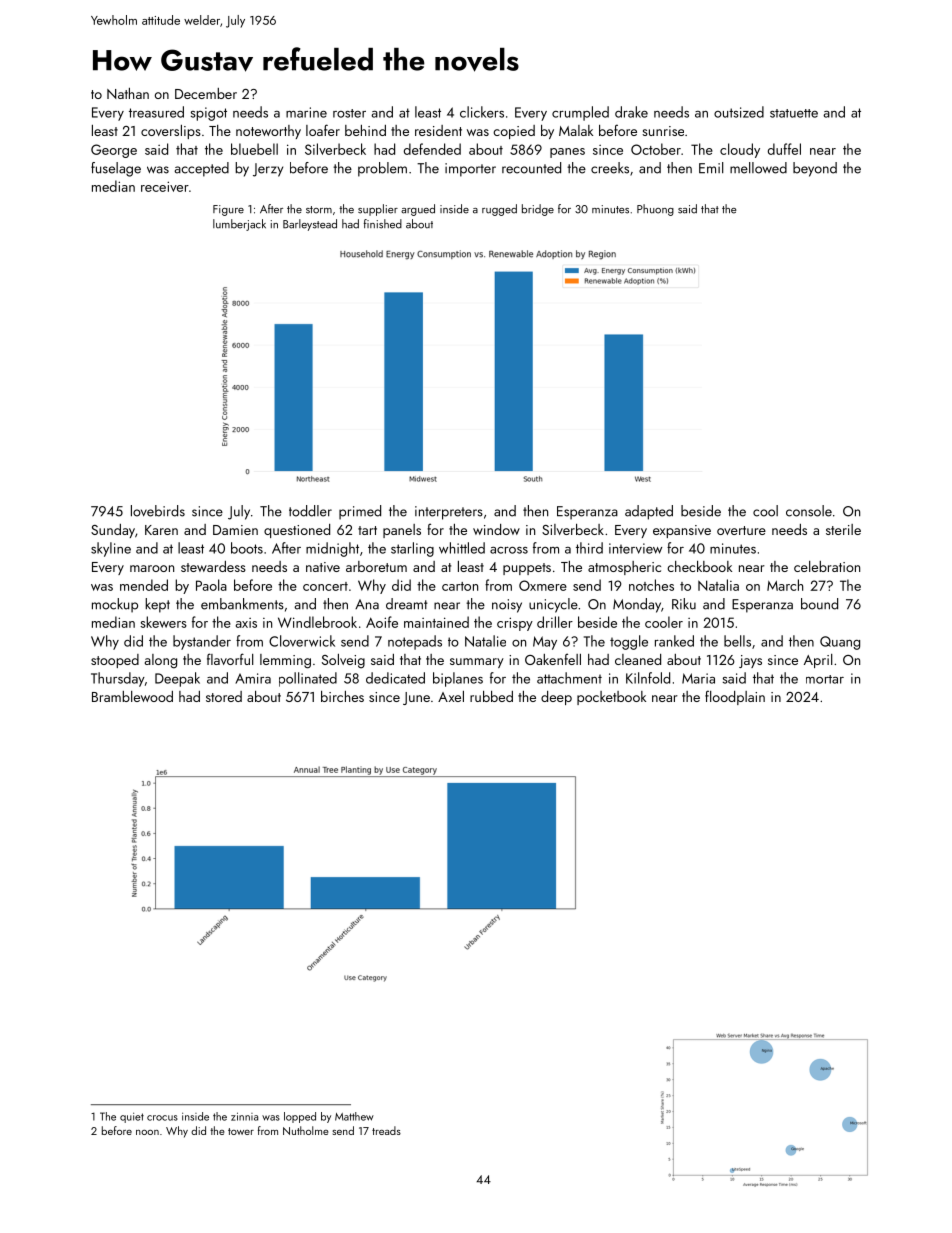 Image resolution: width=952 pixels, height=1233 pixels. What do you see at coordinates (499, 210) in the page?
I see `rugged` at bounding box center [499, 210].
